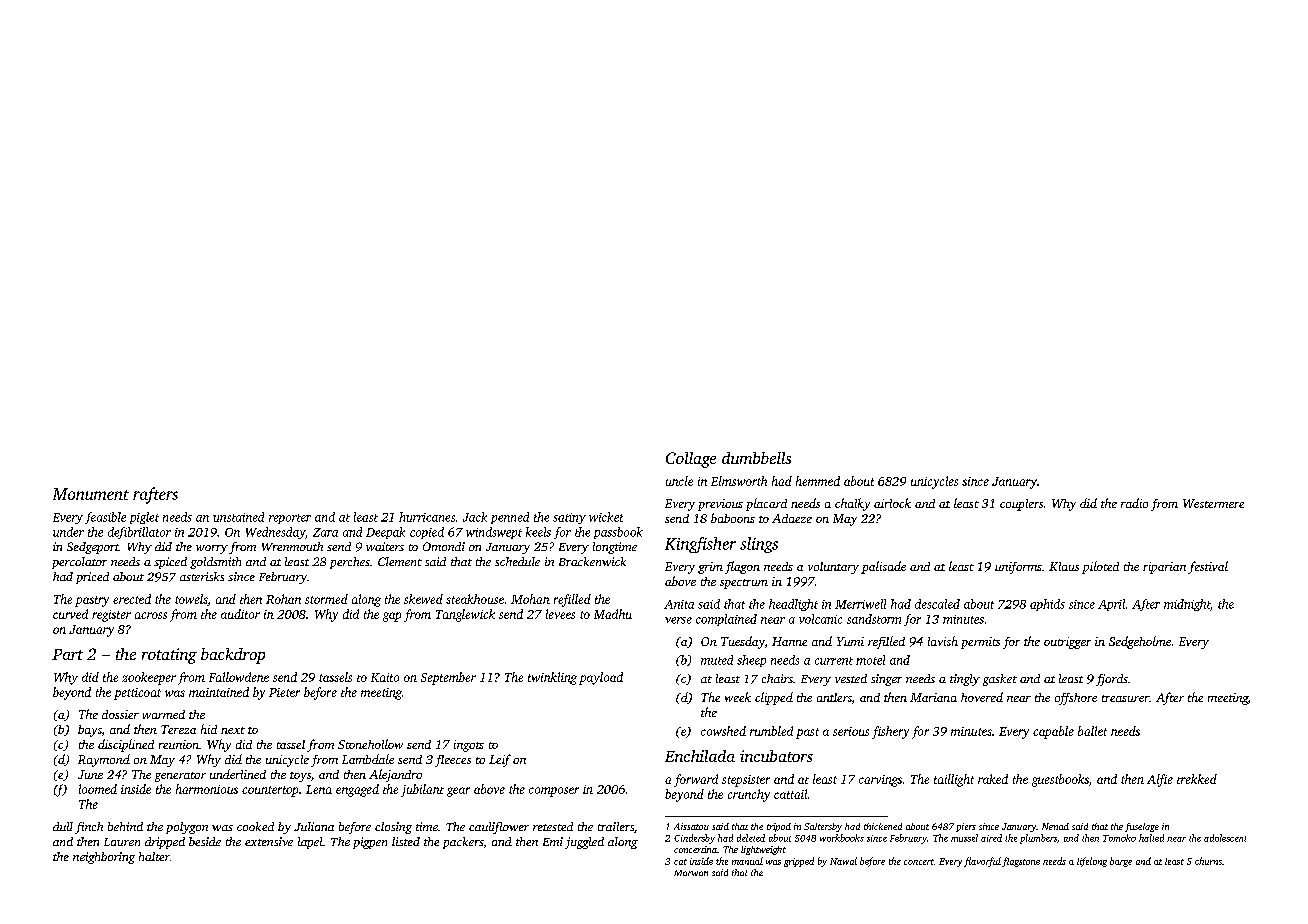  I want to click on week, so click(738, 697).
